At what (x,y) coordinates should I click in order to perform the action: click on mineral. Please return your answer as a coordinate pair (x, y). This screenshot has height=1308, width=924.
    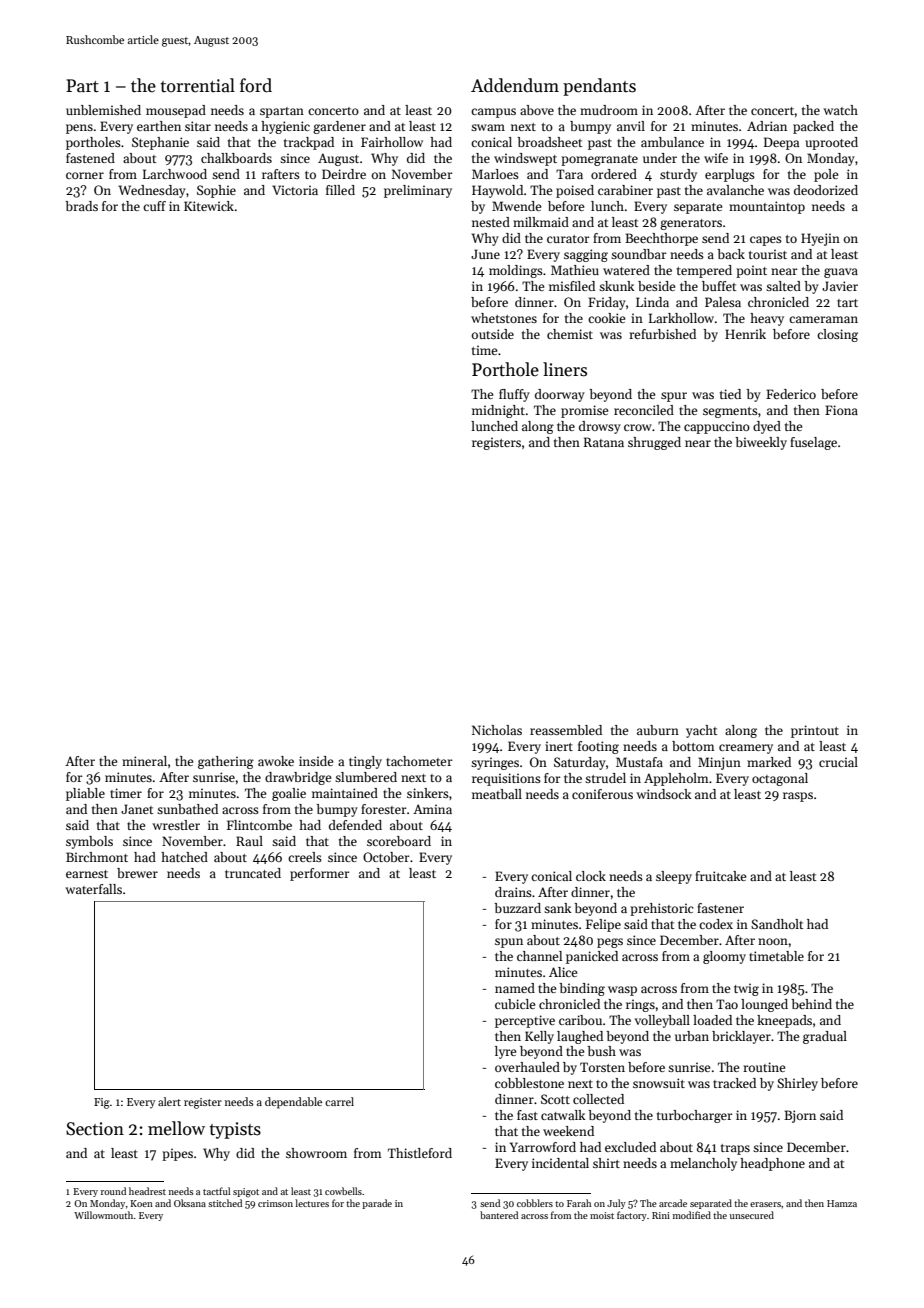
    Looking at the image, I should click on (144, 761).
